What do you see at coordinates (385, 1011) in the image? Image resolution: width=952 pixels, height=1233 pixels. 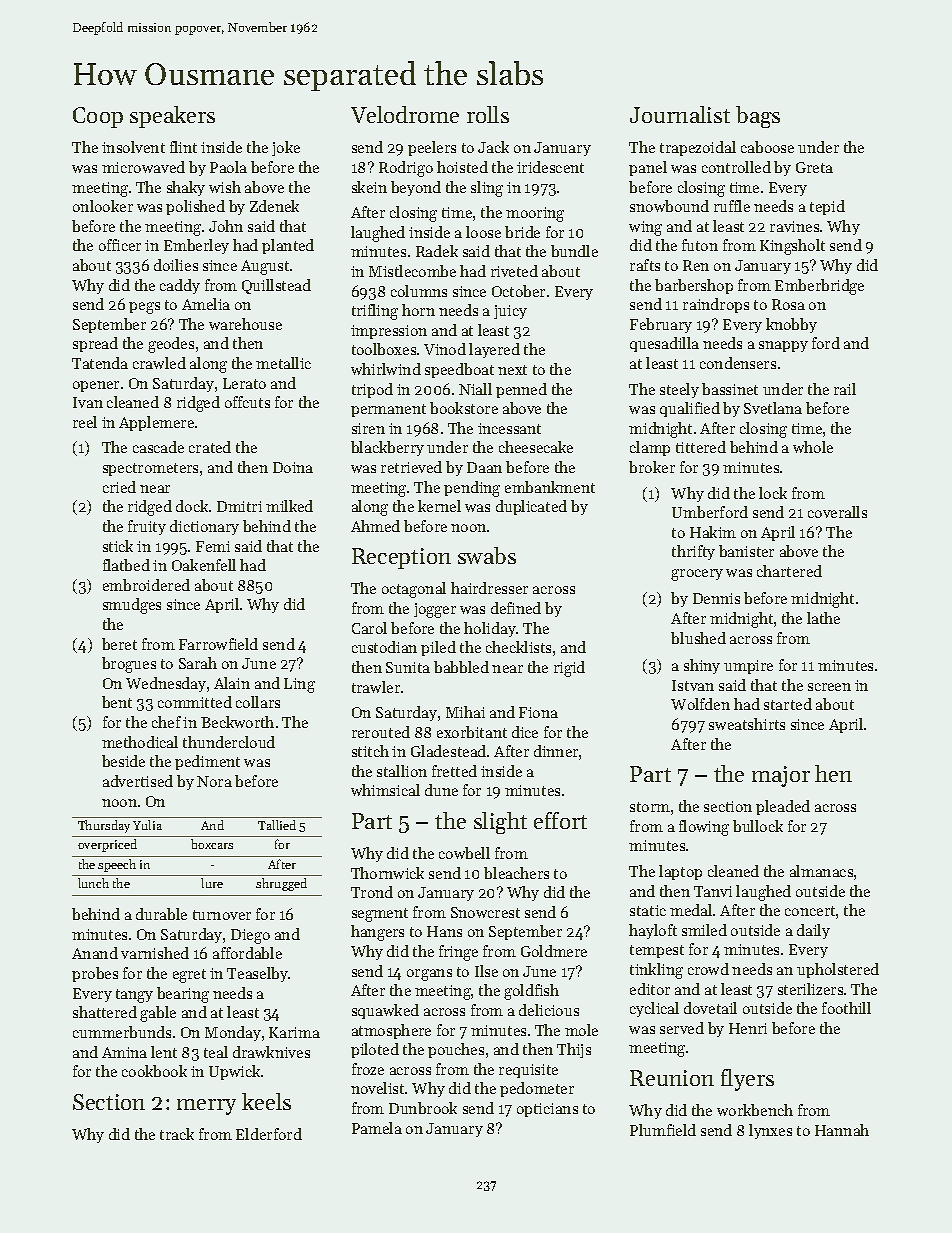 I see `squawked` at bounding box center [385, 1011].
